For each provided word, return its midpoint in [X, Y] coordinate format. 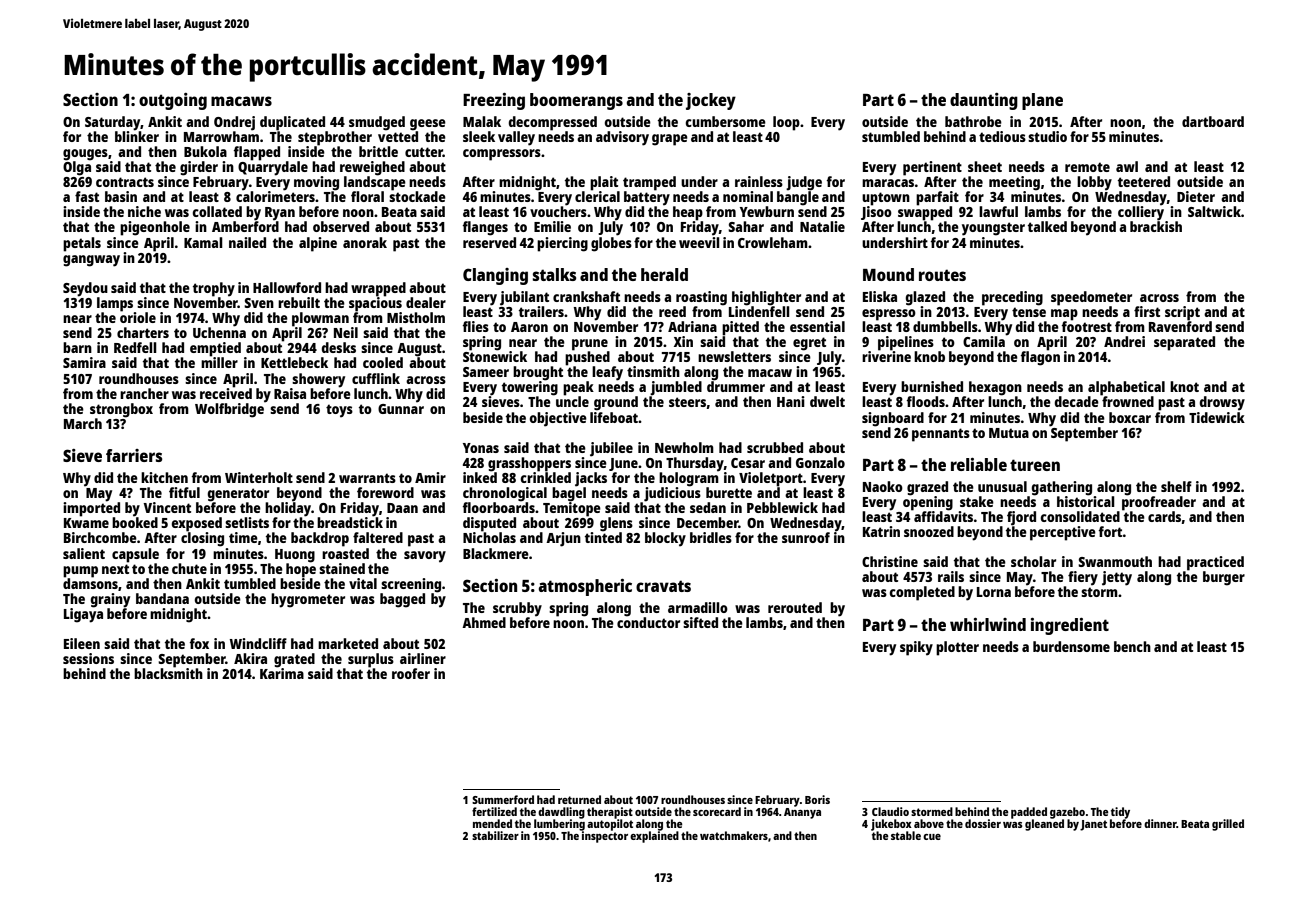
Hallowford [287, 287]
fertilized [494, 811]
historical [1086, 501]
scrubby [517, 609]
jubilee [611, 449]
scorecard [717, 811]
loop [786, 123]
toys [339, 411]
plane [1042, 101]
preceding [1012, 298]
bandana [162, 598]
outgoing [173, 101]
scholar [1033, 561]
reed [672, 311]
